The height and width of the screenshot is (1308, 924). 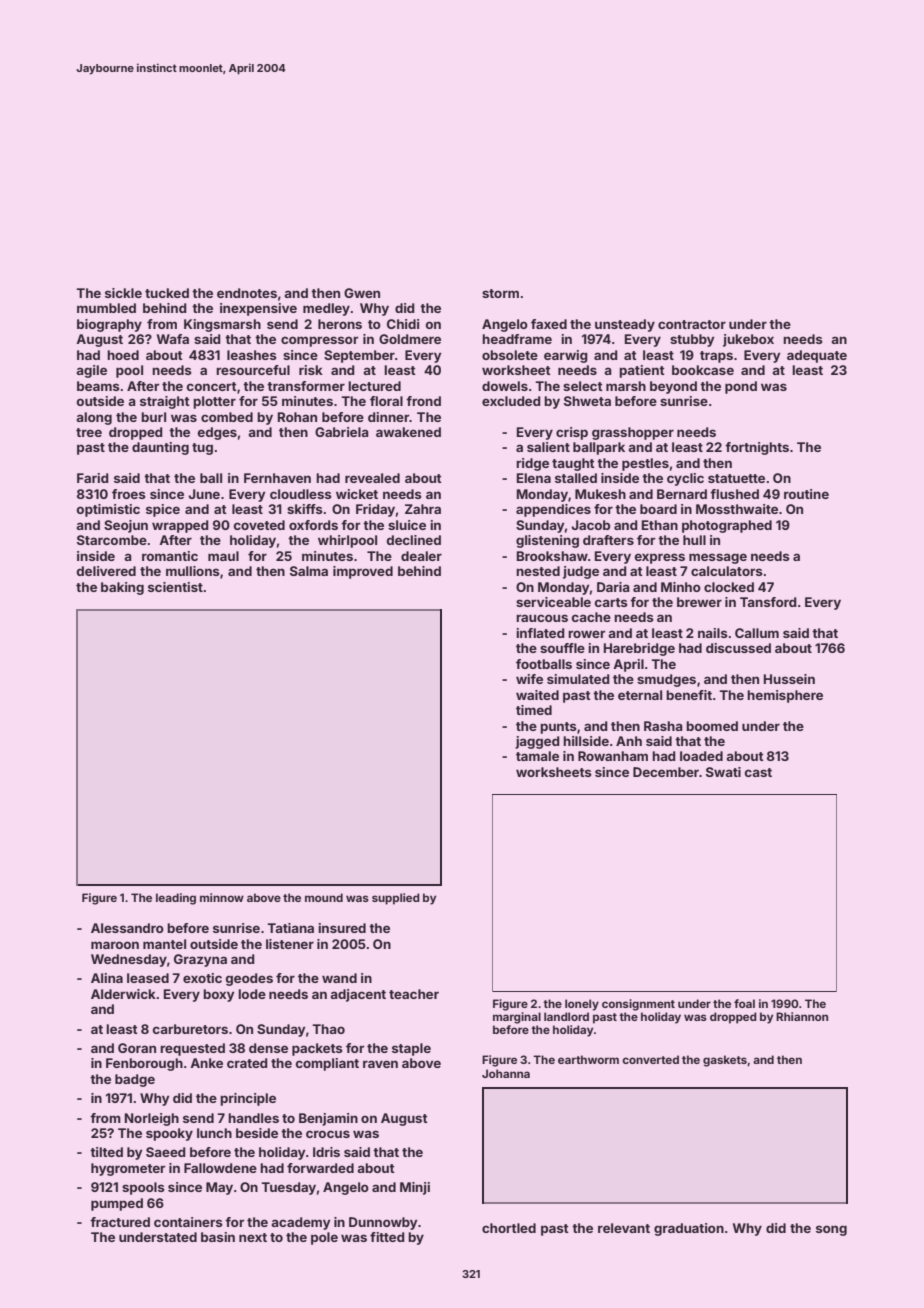 What do you see at coordinates (123, 293) in the screenshot?
I see `sickle` at bounding box center [123, 293].
